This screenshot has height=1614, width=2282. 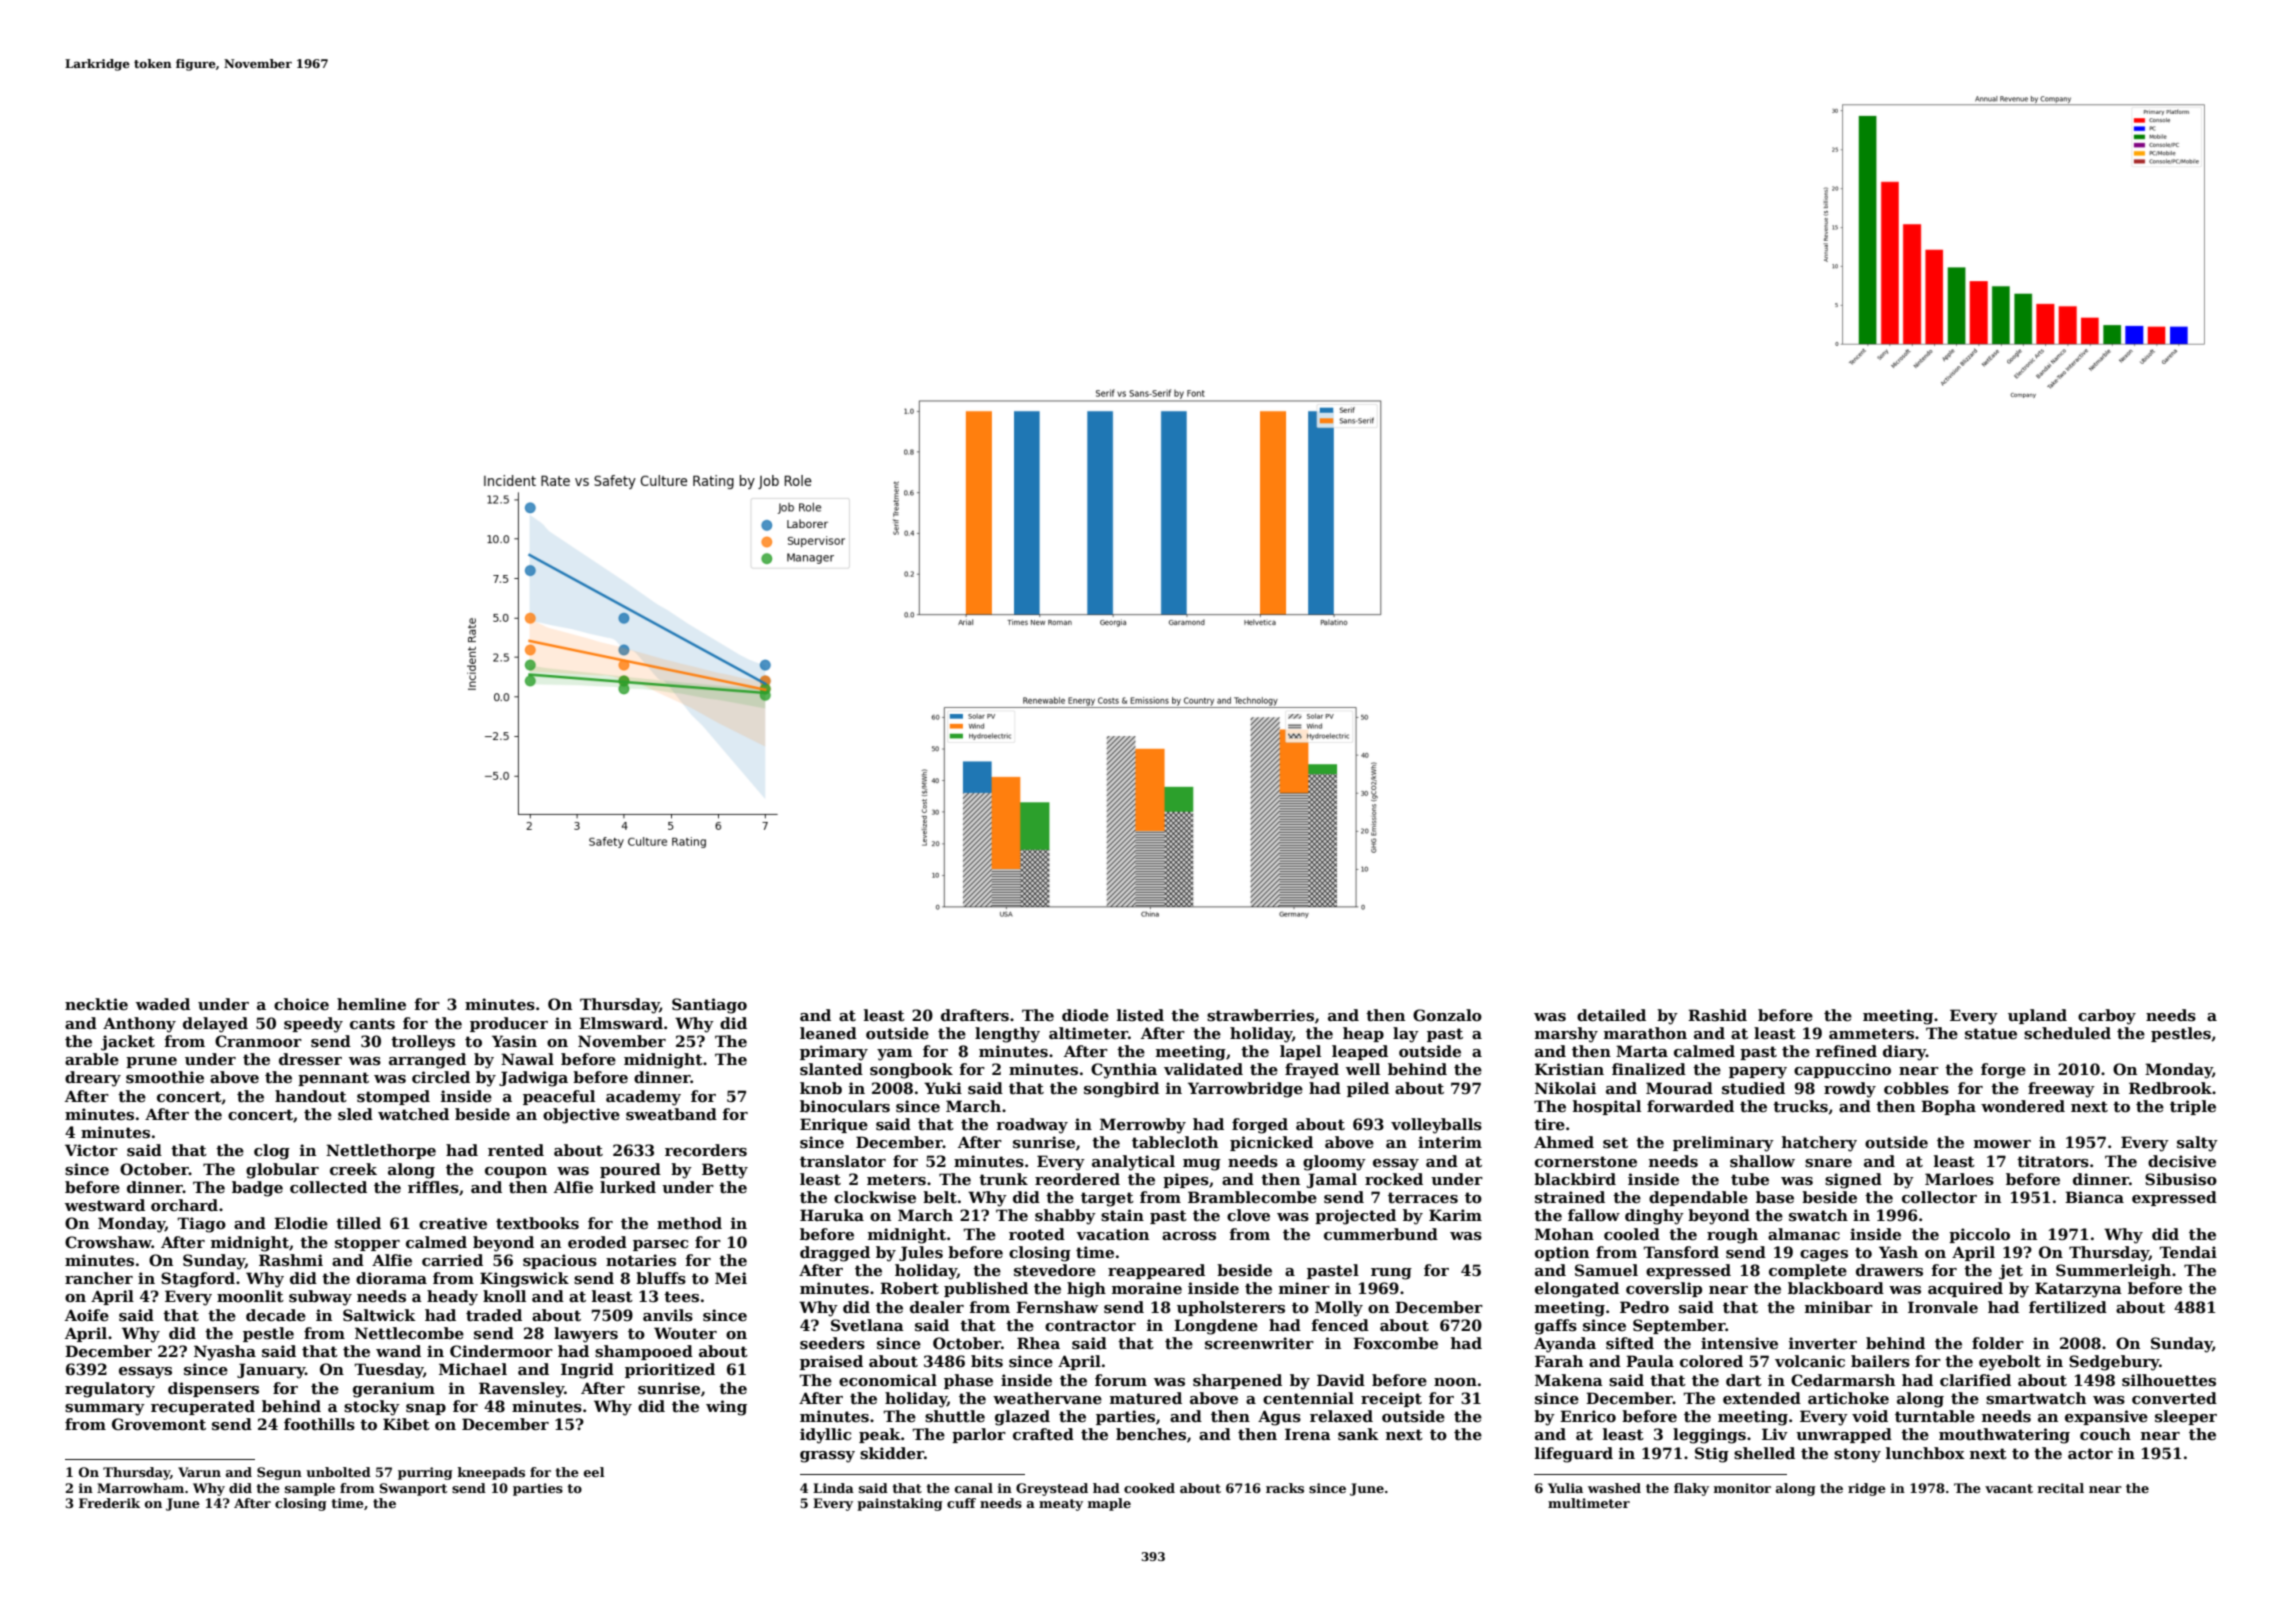 What do you see at coordinates (2169, 1380) in the screenshot?
I see `silhouettes` at bounding box center [2169, 1380].
